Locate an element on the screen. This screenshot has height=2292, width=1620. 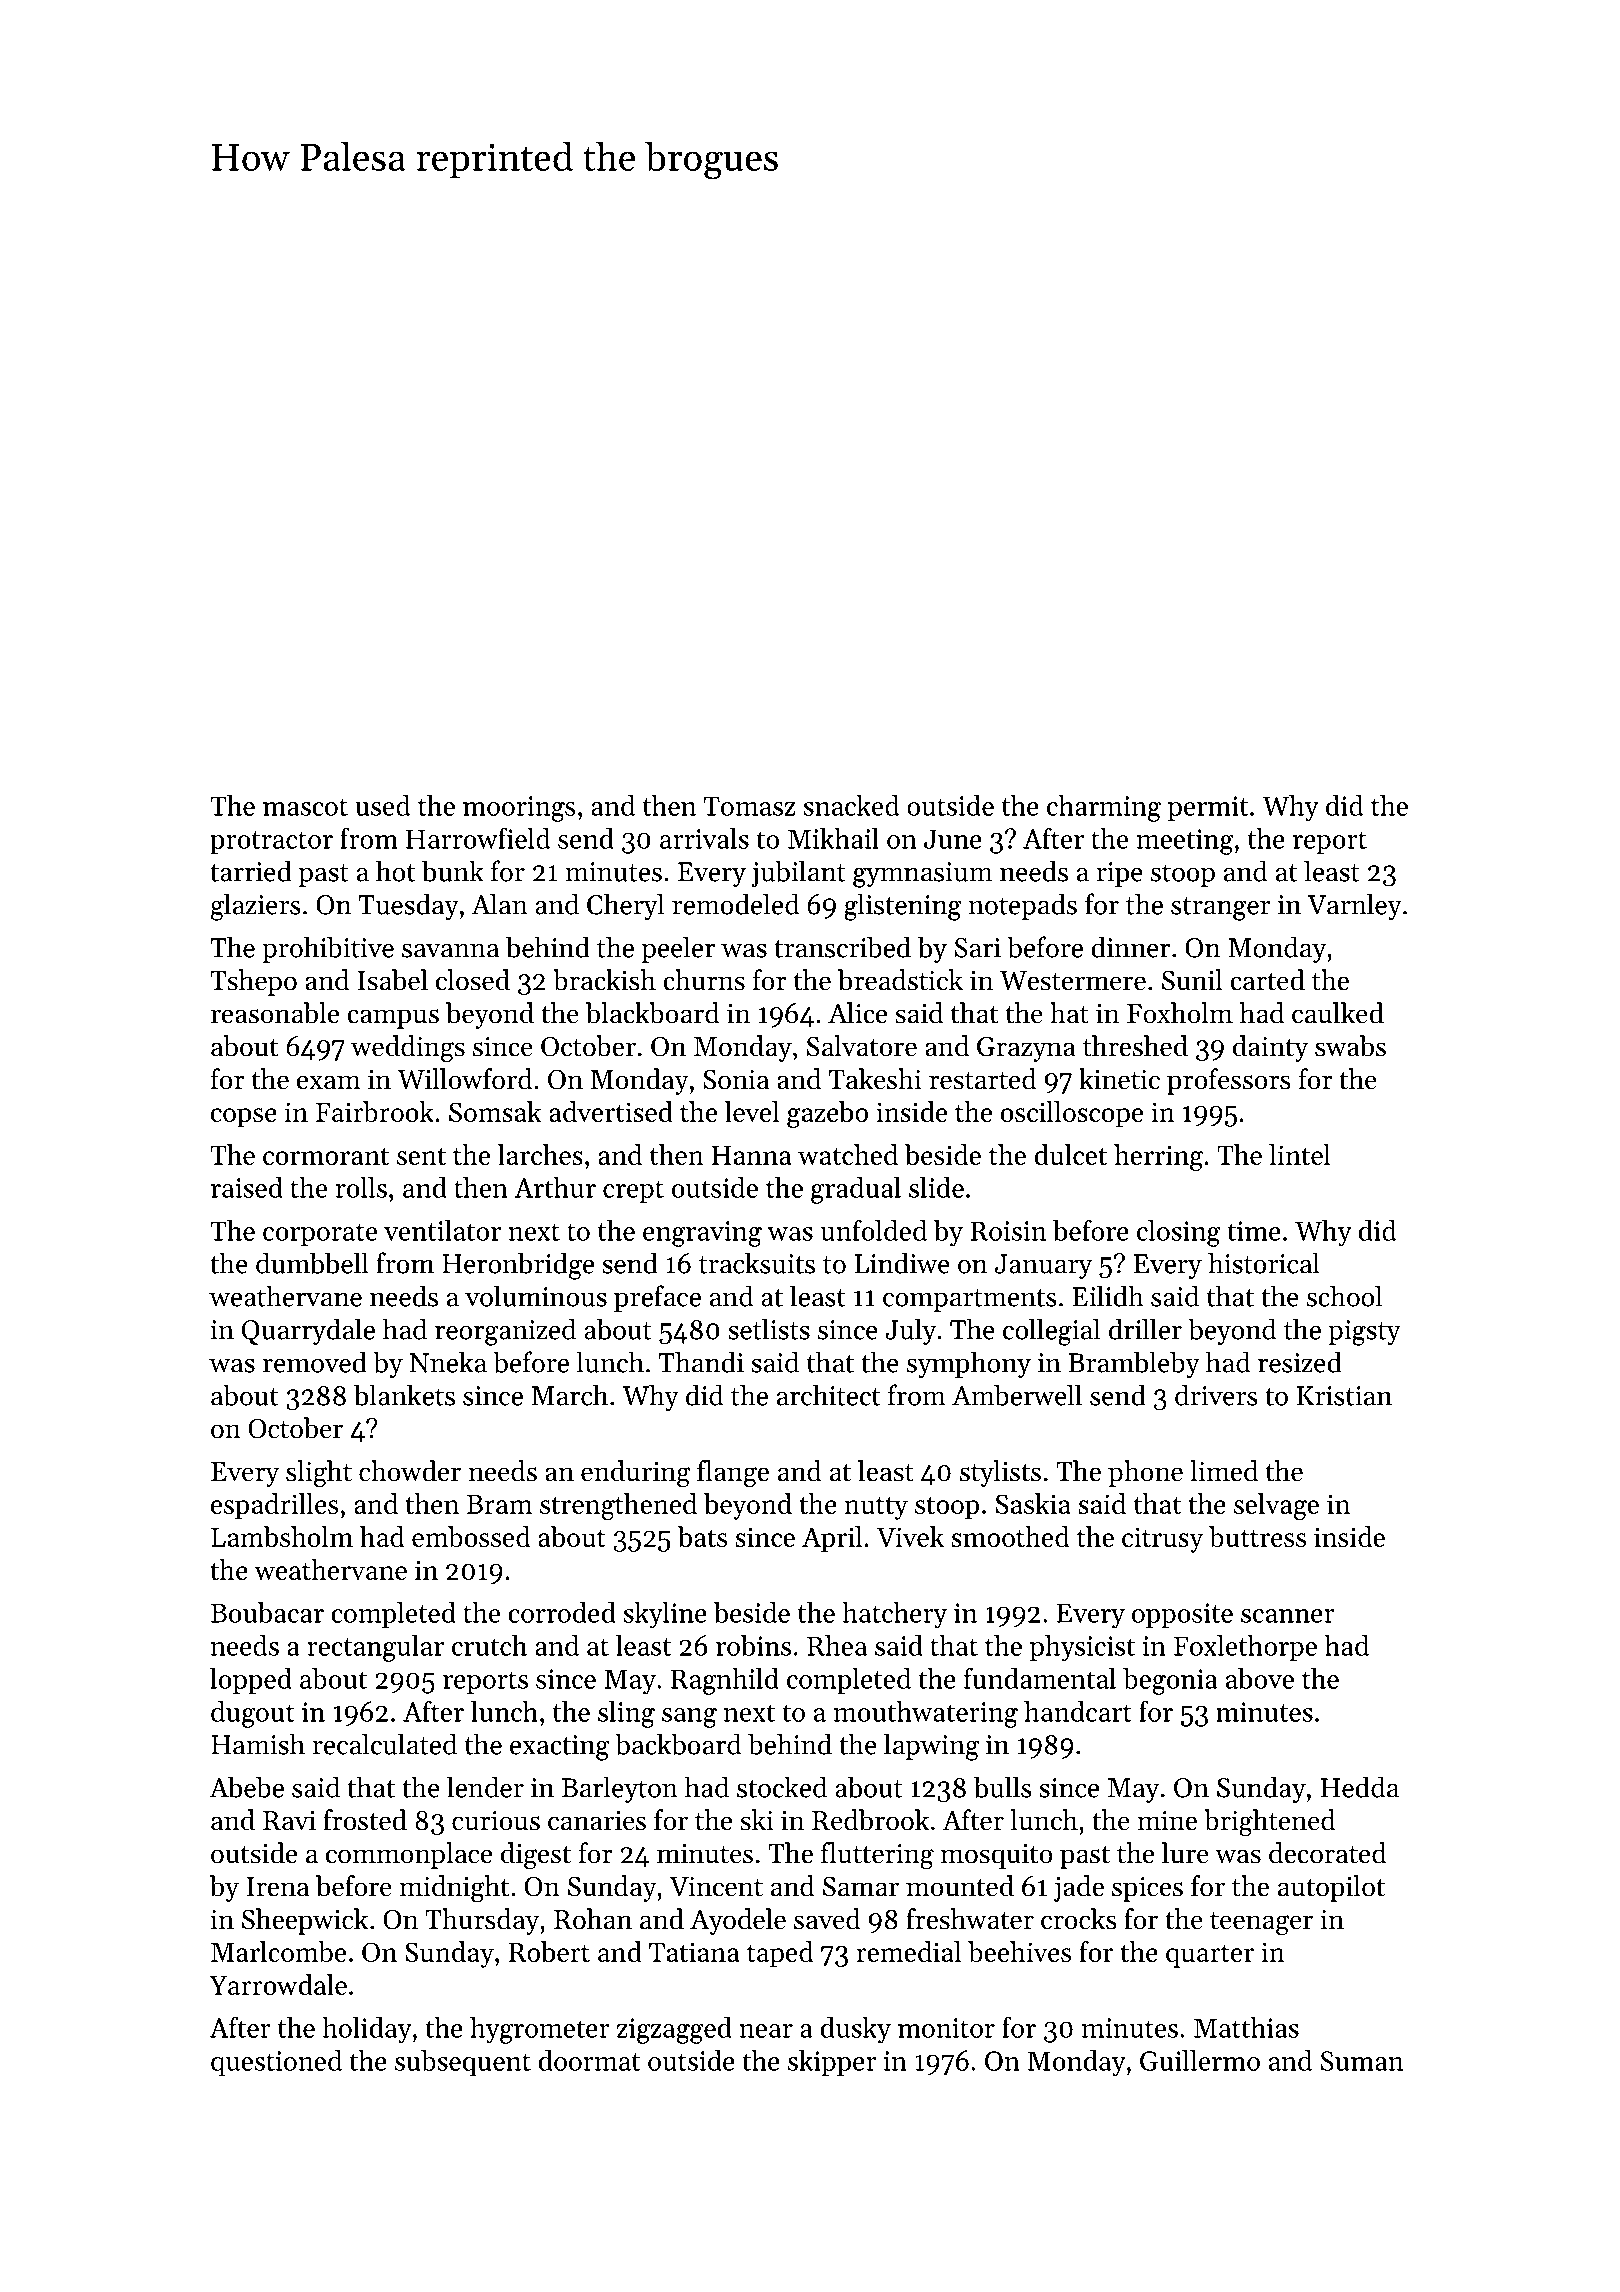
Yarrowdale is located at coordinates (278, 1984).
